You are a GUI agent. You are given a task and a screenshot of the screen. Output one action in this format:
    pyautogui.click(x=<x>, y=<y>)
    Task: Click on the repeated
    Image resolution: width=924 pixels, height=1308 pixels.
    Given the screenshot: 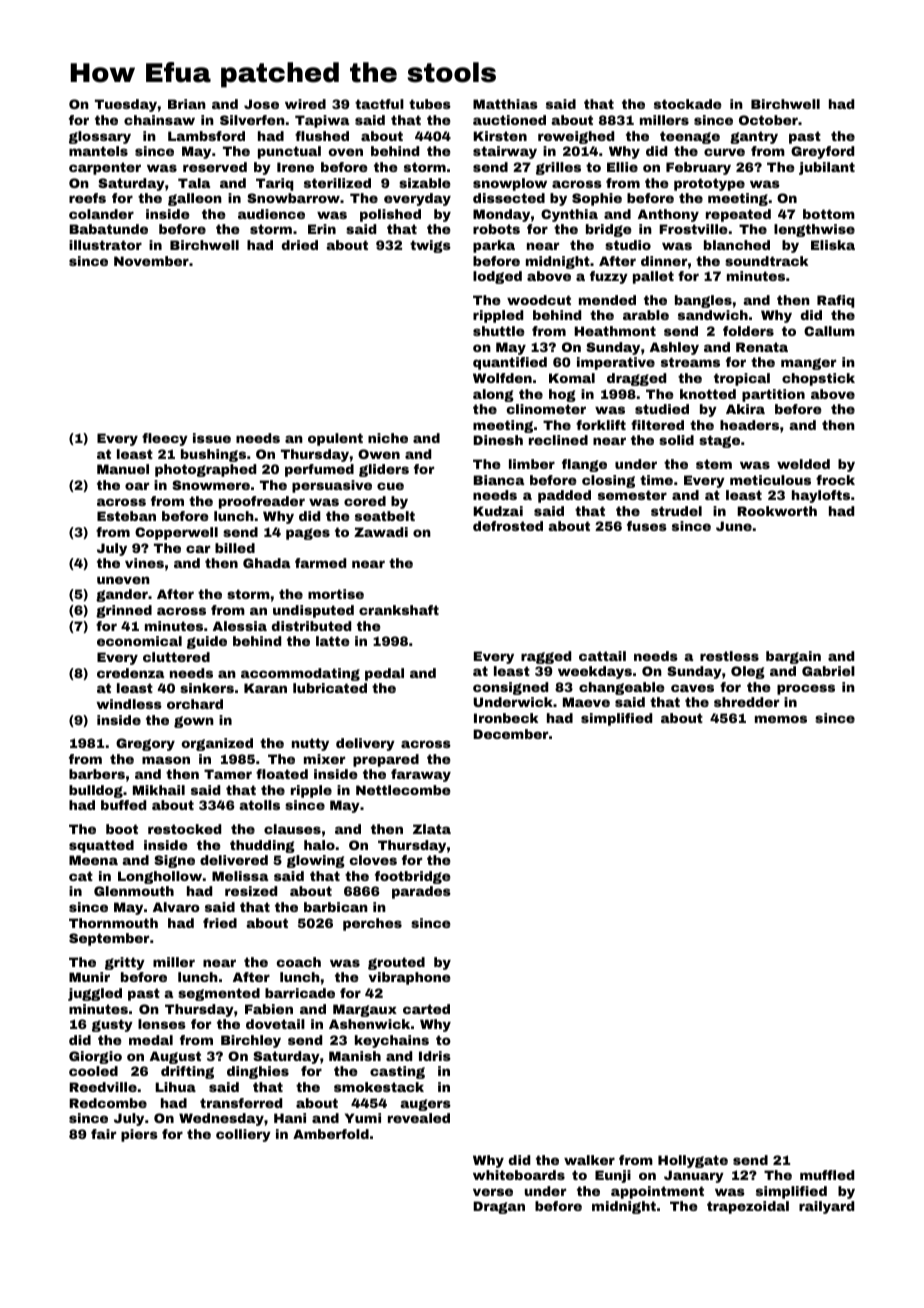 What is the action you would take?
    pyautogui.click(x=738, y=215)
